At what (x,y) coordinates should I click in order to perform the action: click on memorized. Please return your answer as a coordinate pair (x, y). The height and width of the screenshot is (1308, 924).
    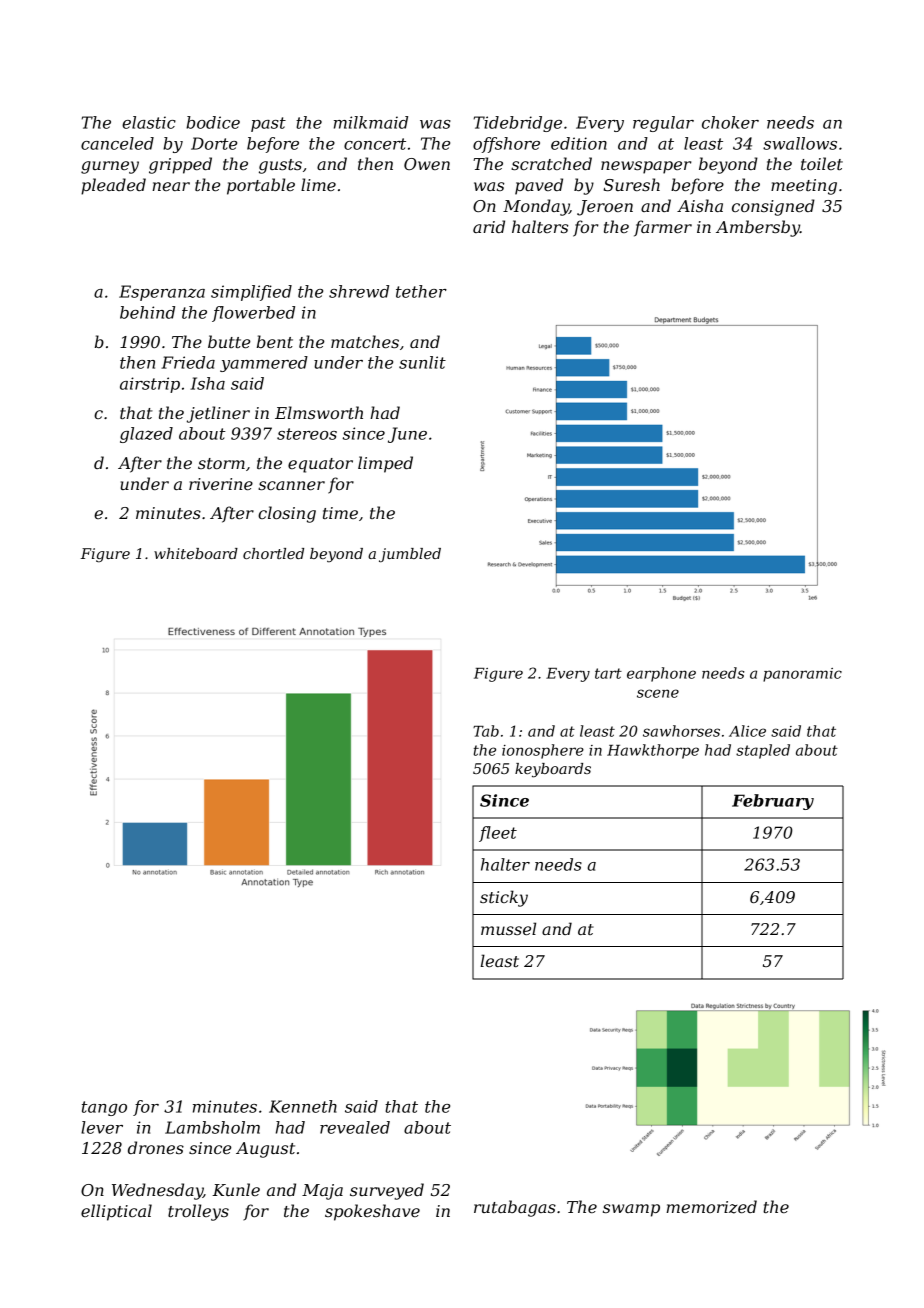
    Looking at the image, I should click on (711, 1207).
